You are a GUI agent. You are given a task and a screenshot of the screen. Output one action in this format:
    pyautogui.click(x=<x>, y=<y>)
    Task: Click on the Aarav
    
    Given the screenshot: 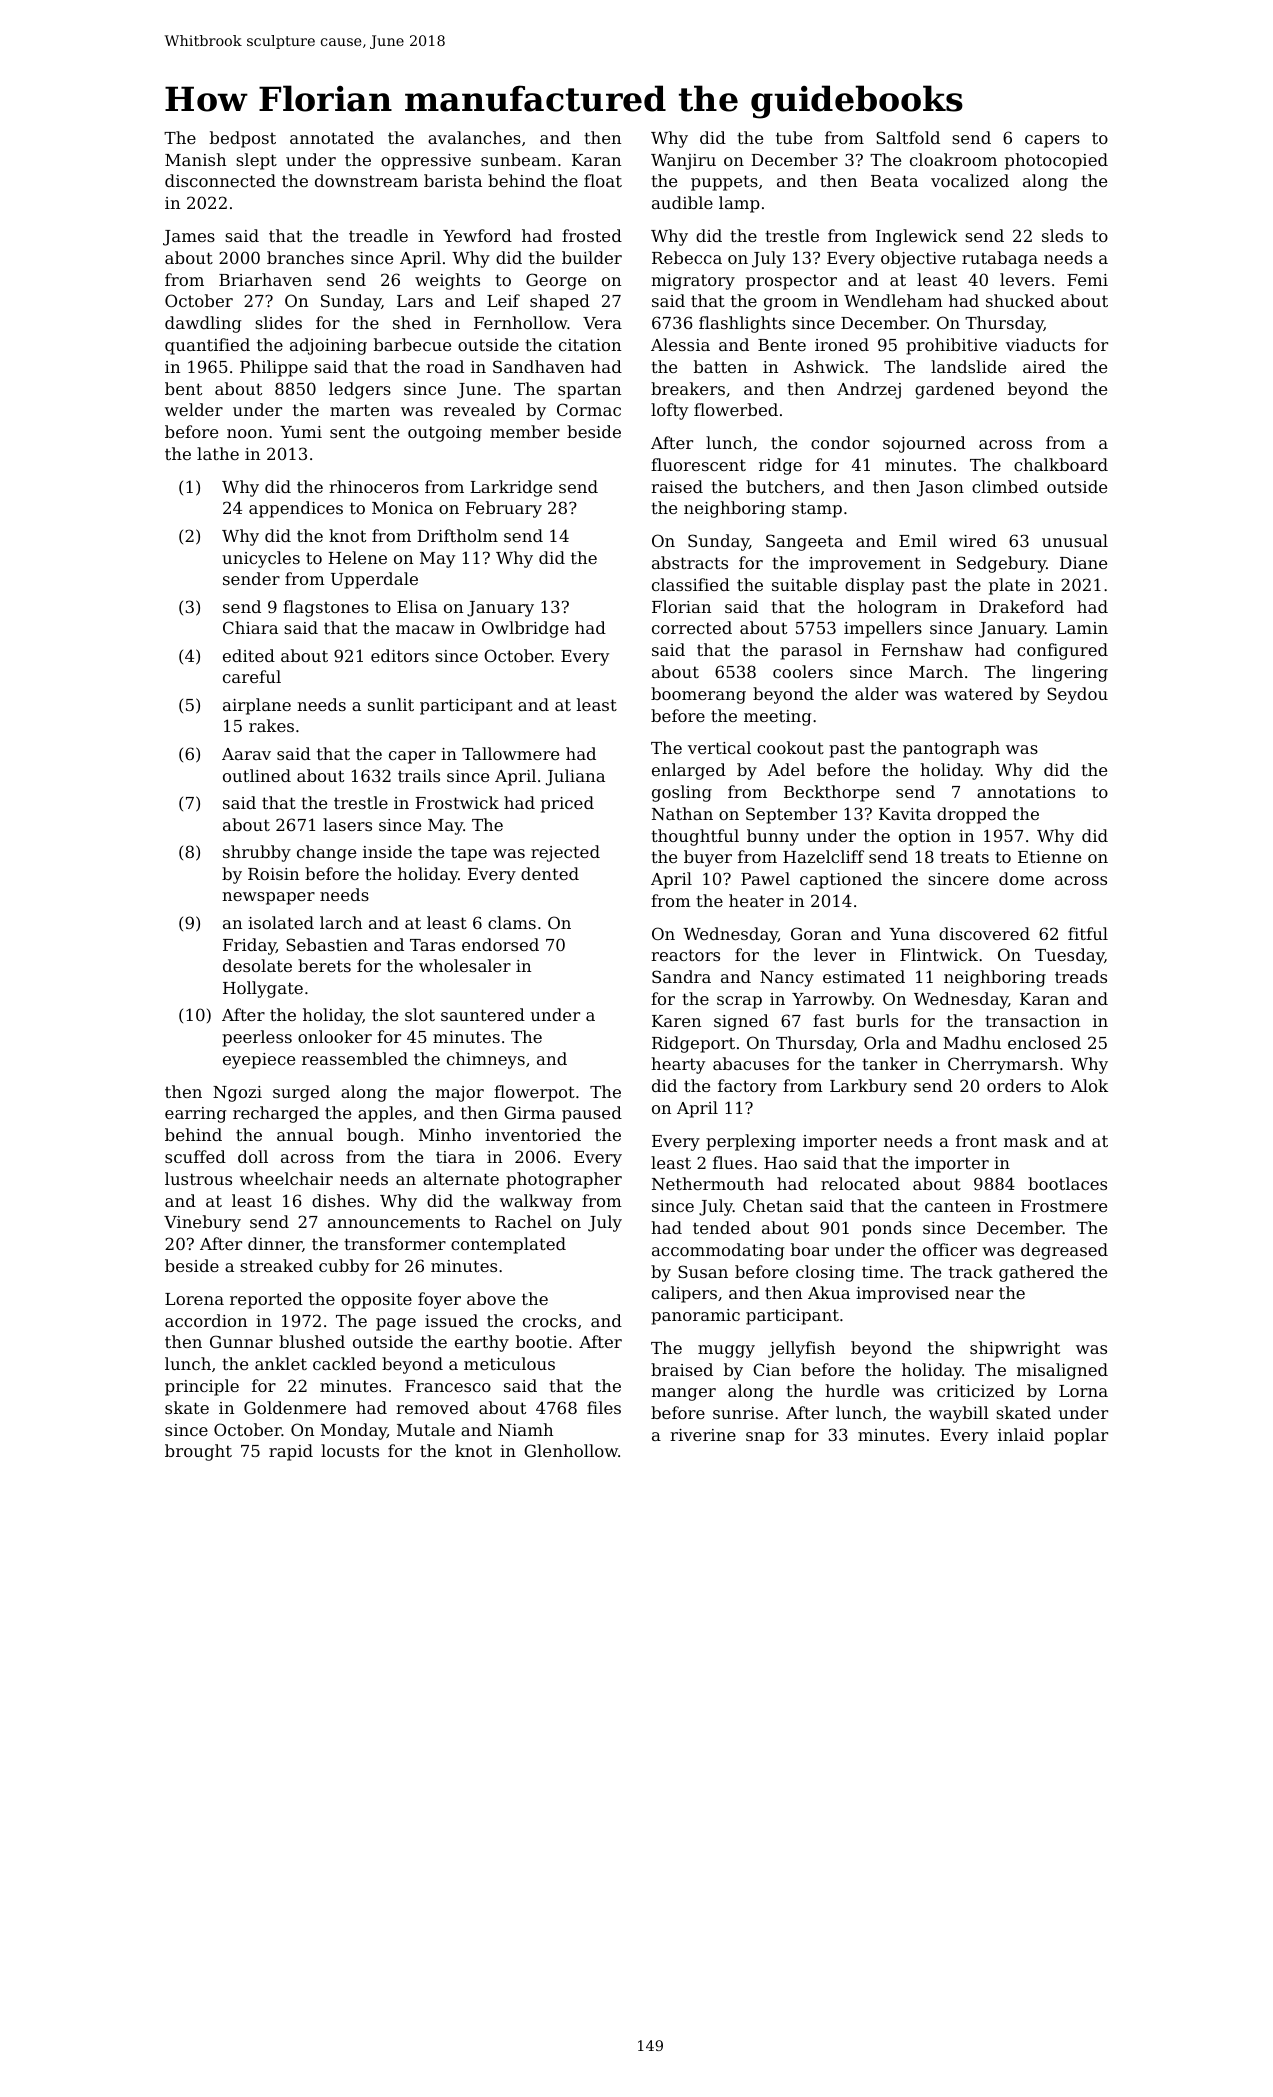 What is the action you would take?
    pyautogui.click(x=246, y=754)
